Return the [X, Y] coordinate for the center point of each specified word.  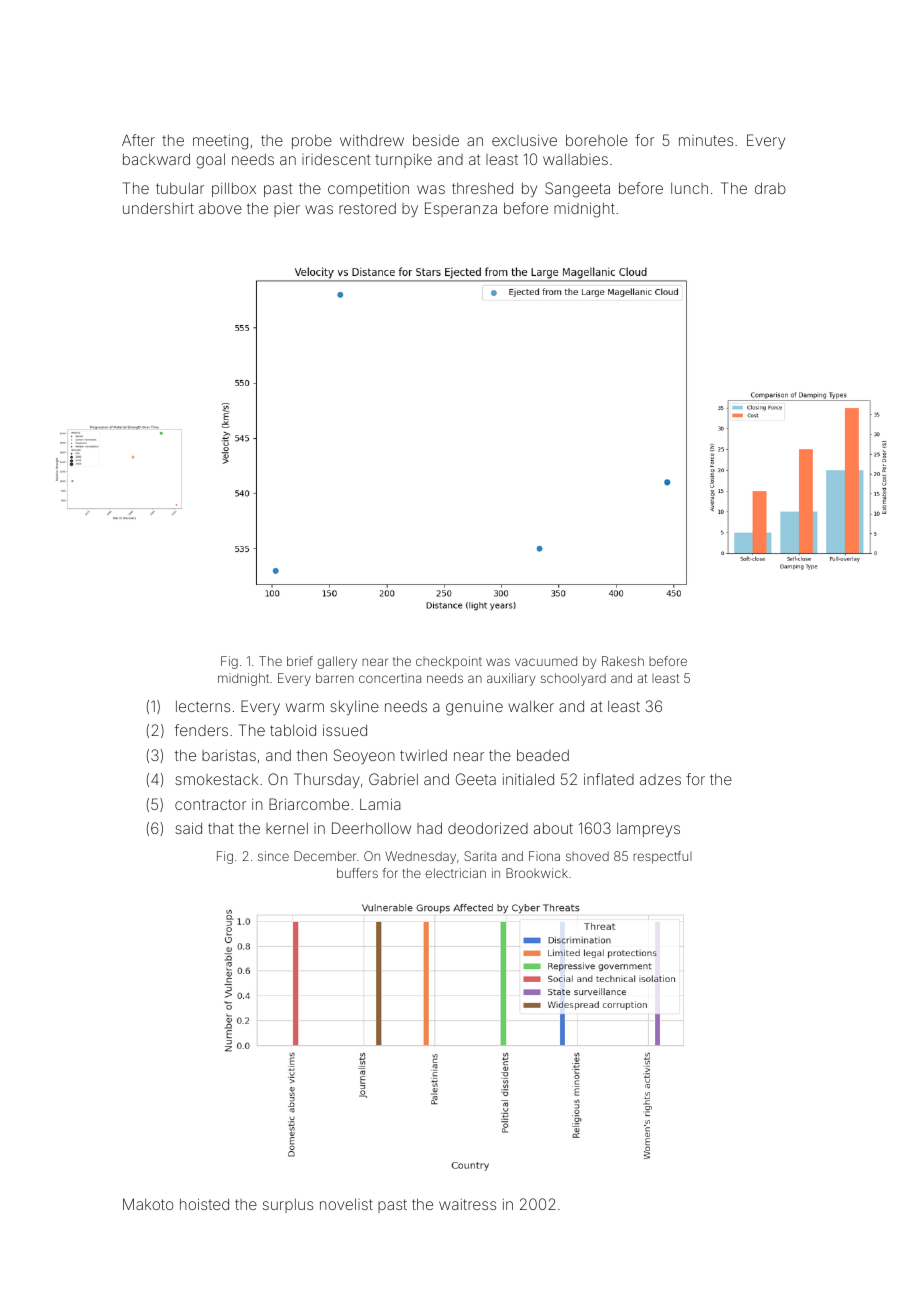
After [138, 140]
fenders [201, 730]
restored [367, 208]
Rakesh [623, 661]
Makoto [148, 1204]
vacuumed [546, 661]
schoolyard [573, 679]
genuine [474, 708]
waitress [467, 1204]
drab [770, 188]
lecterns [203, 706]
